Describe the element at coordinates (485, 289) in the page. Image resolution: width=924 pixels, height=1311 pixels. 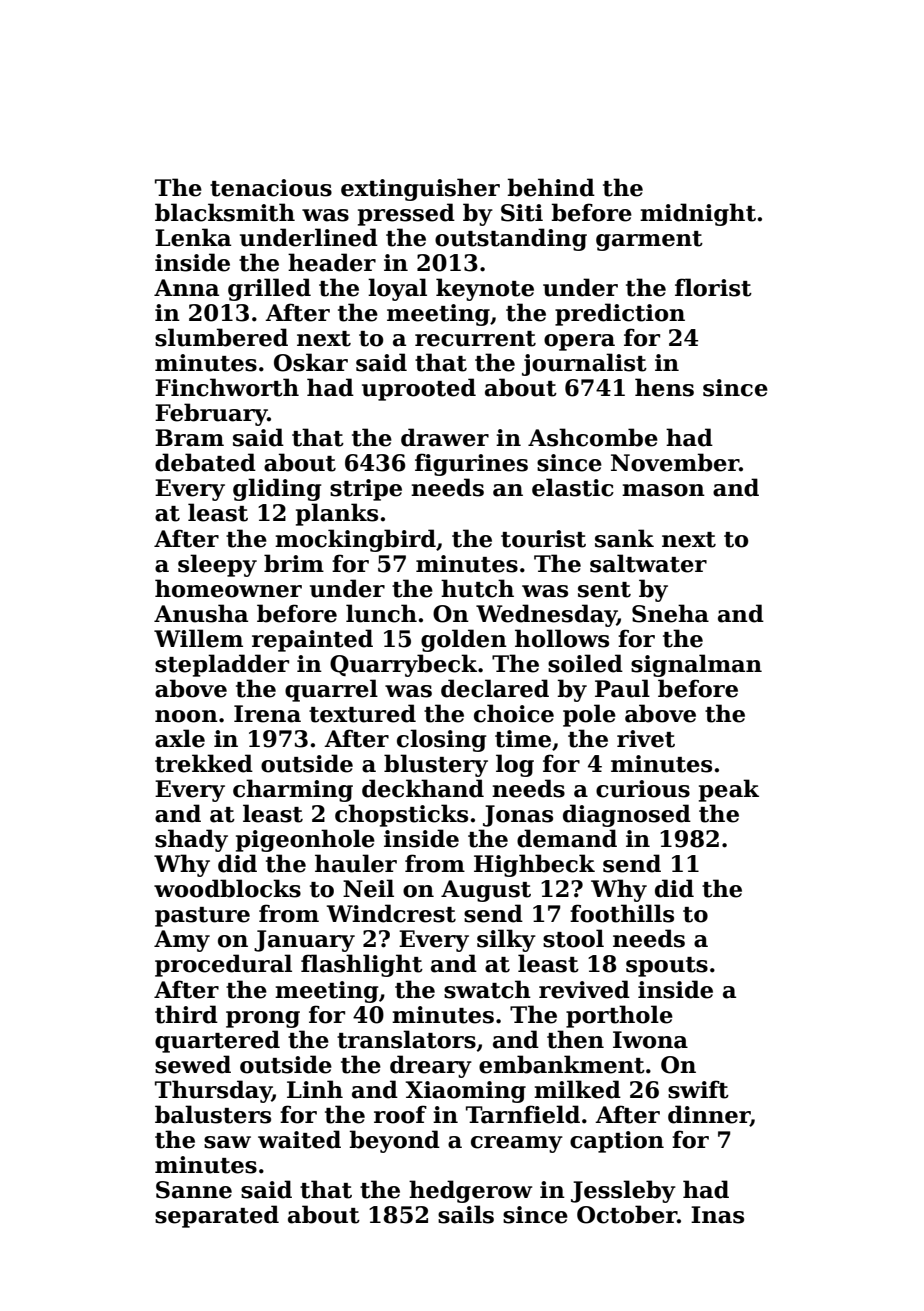
I see `keynote` at that location.
